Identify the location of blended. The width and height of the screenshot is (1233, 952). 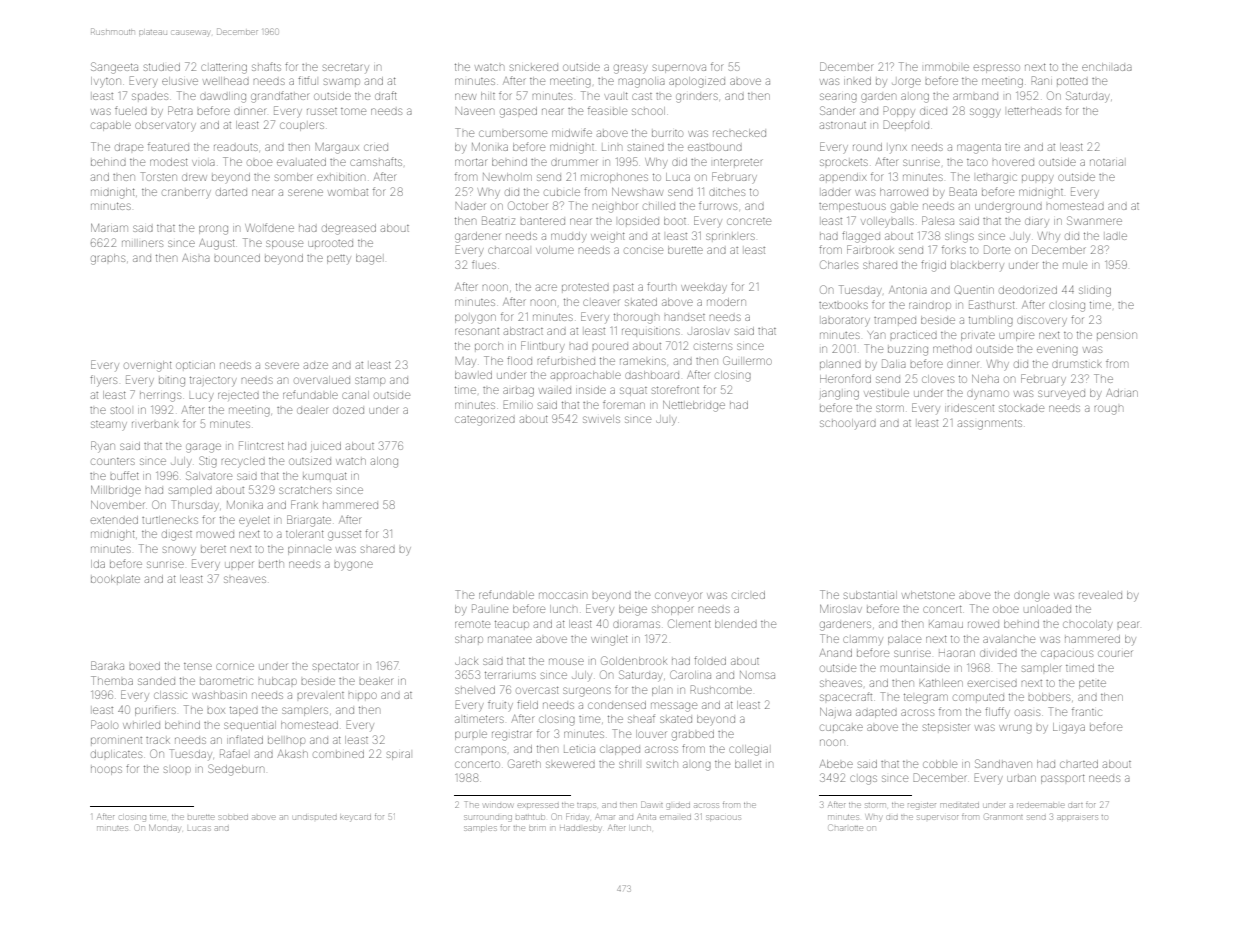
(736, 624).
